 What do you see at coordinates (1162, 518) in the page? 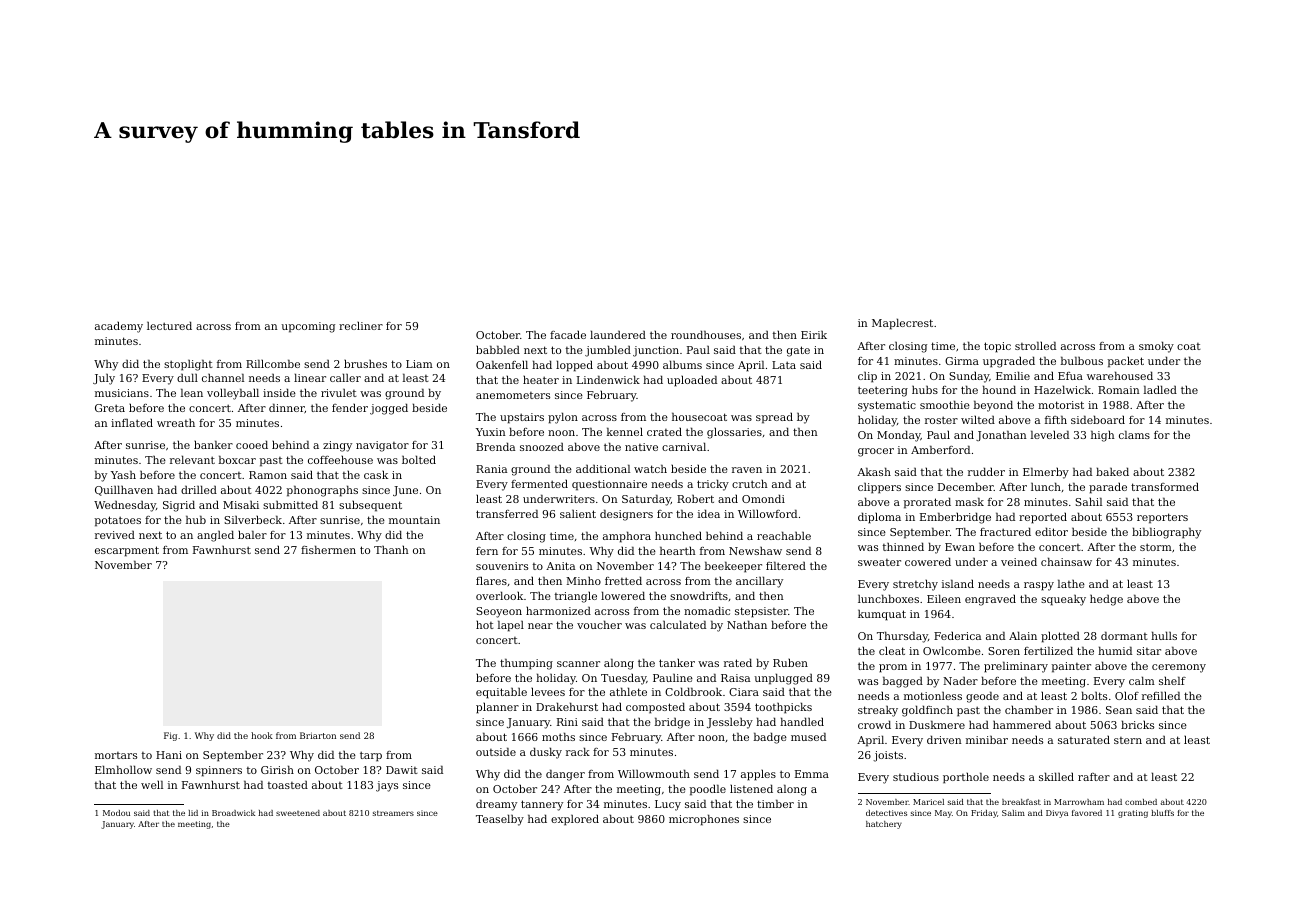
I see `reporters` at bounding box center [1162, 518].
